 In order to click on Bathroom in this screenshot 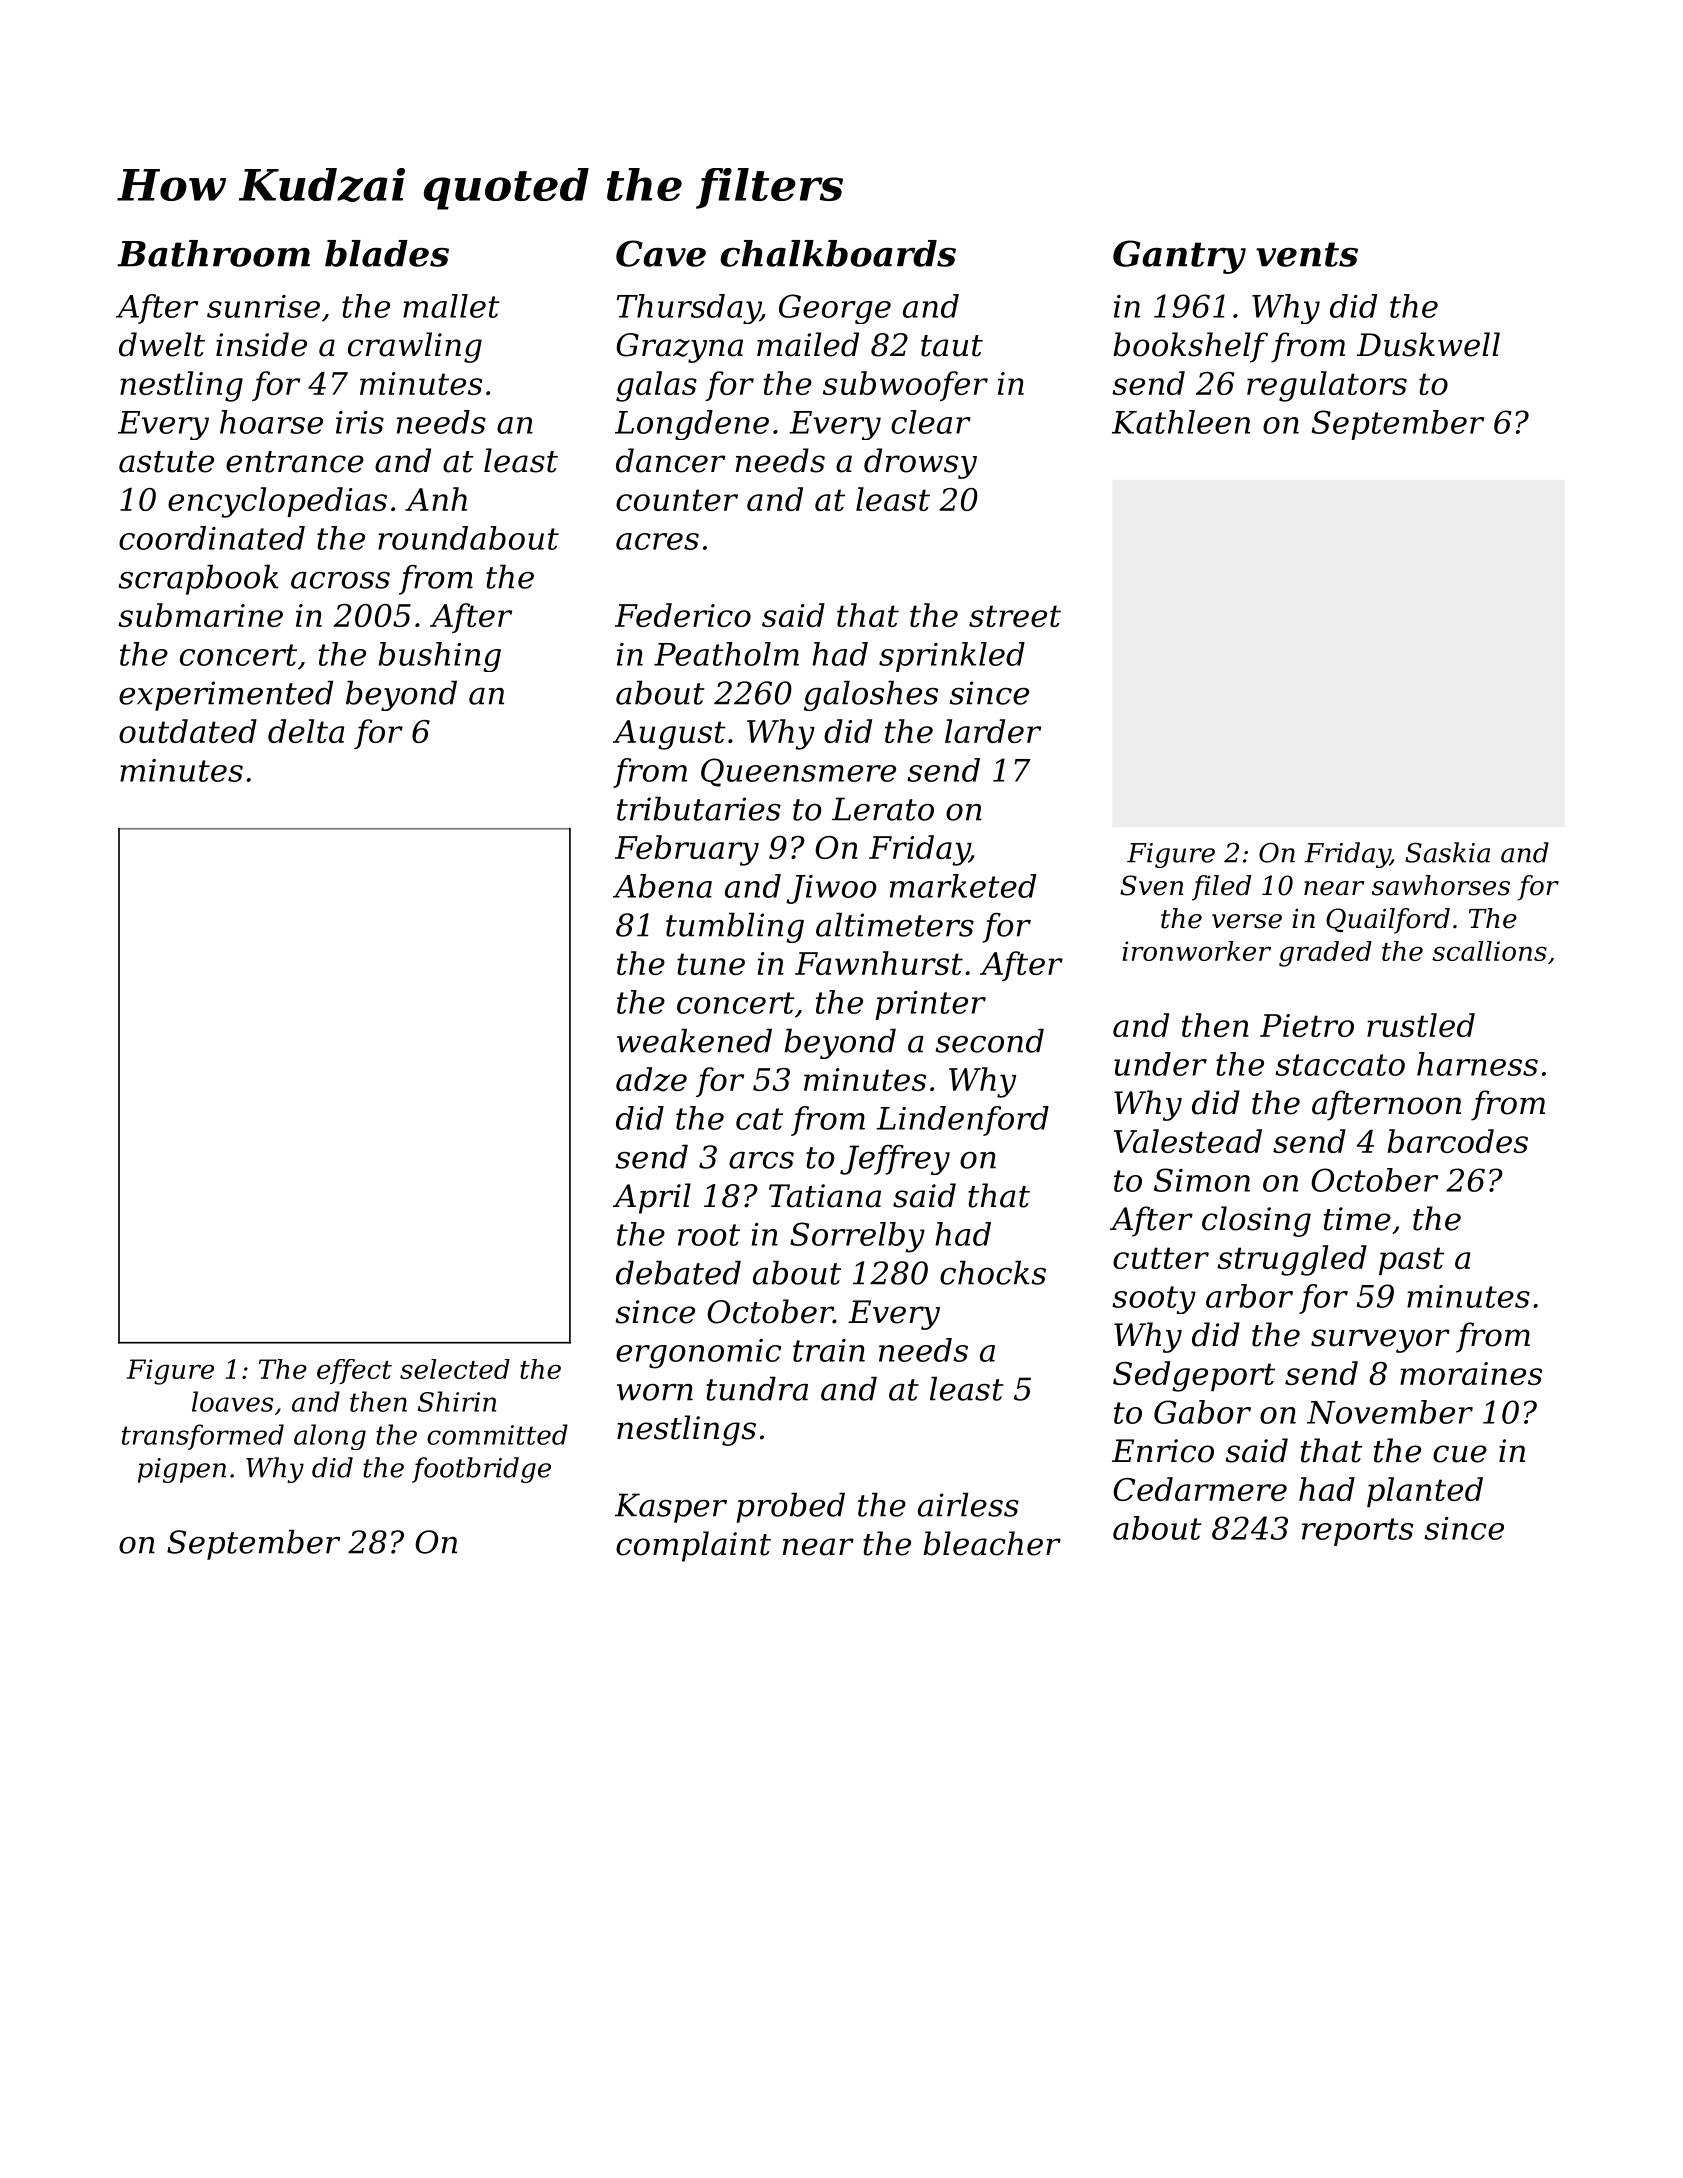, I will do `click(213, 253)`.
